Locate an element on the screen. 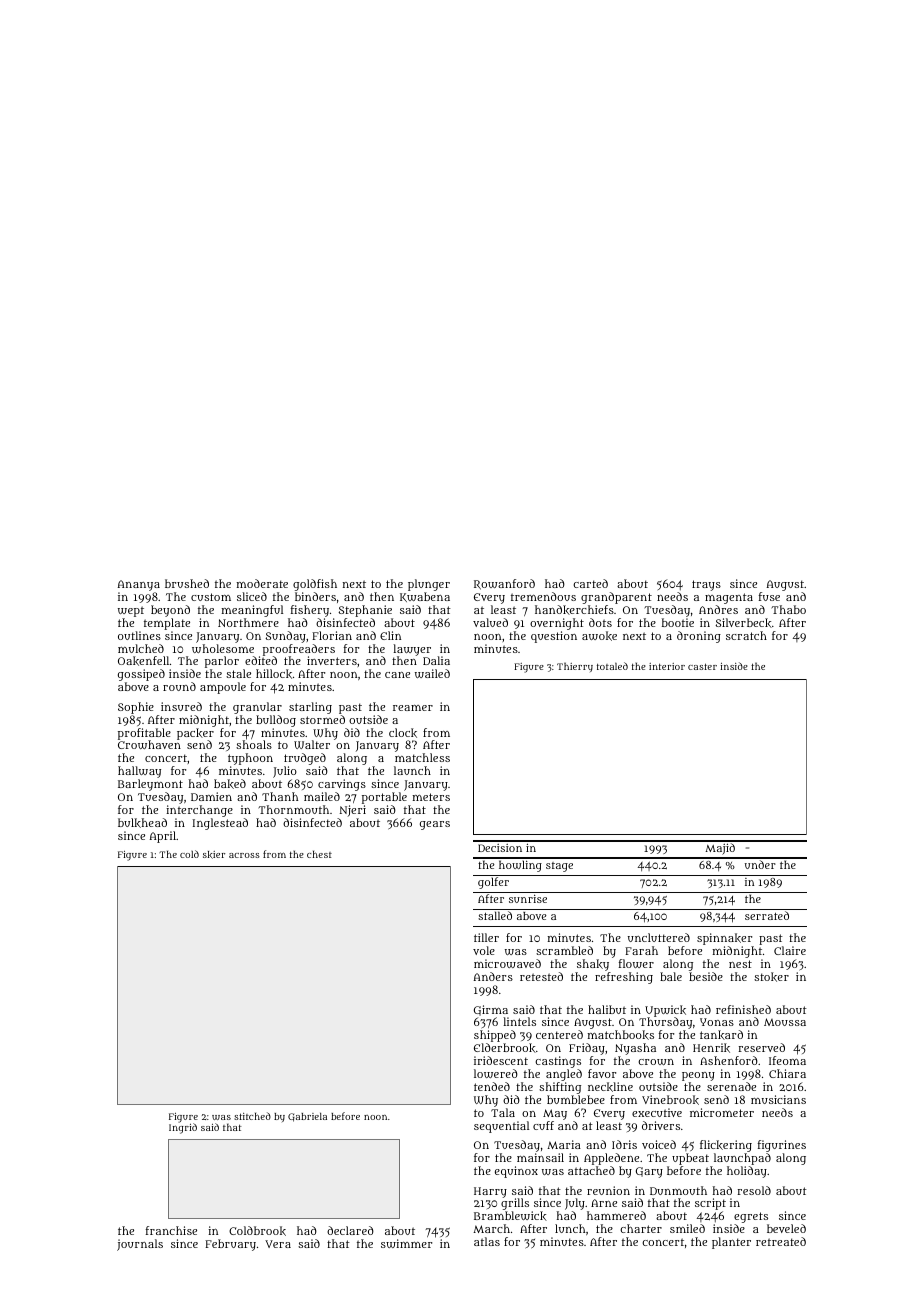 This screenshot has width=924, height=1308. brushed is located at coordinates (187, 583).
